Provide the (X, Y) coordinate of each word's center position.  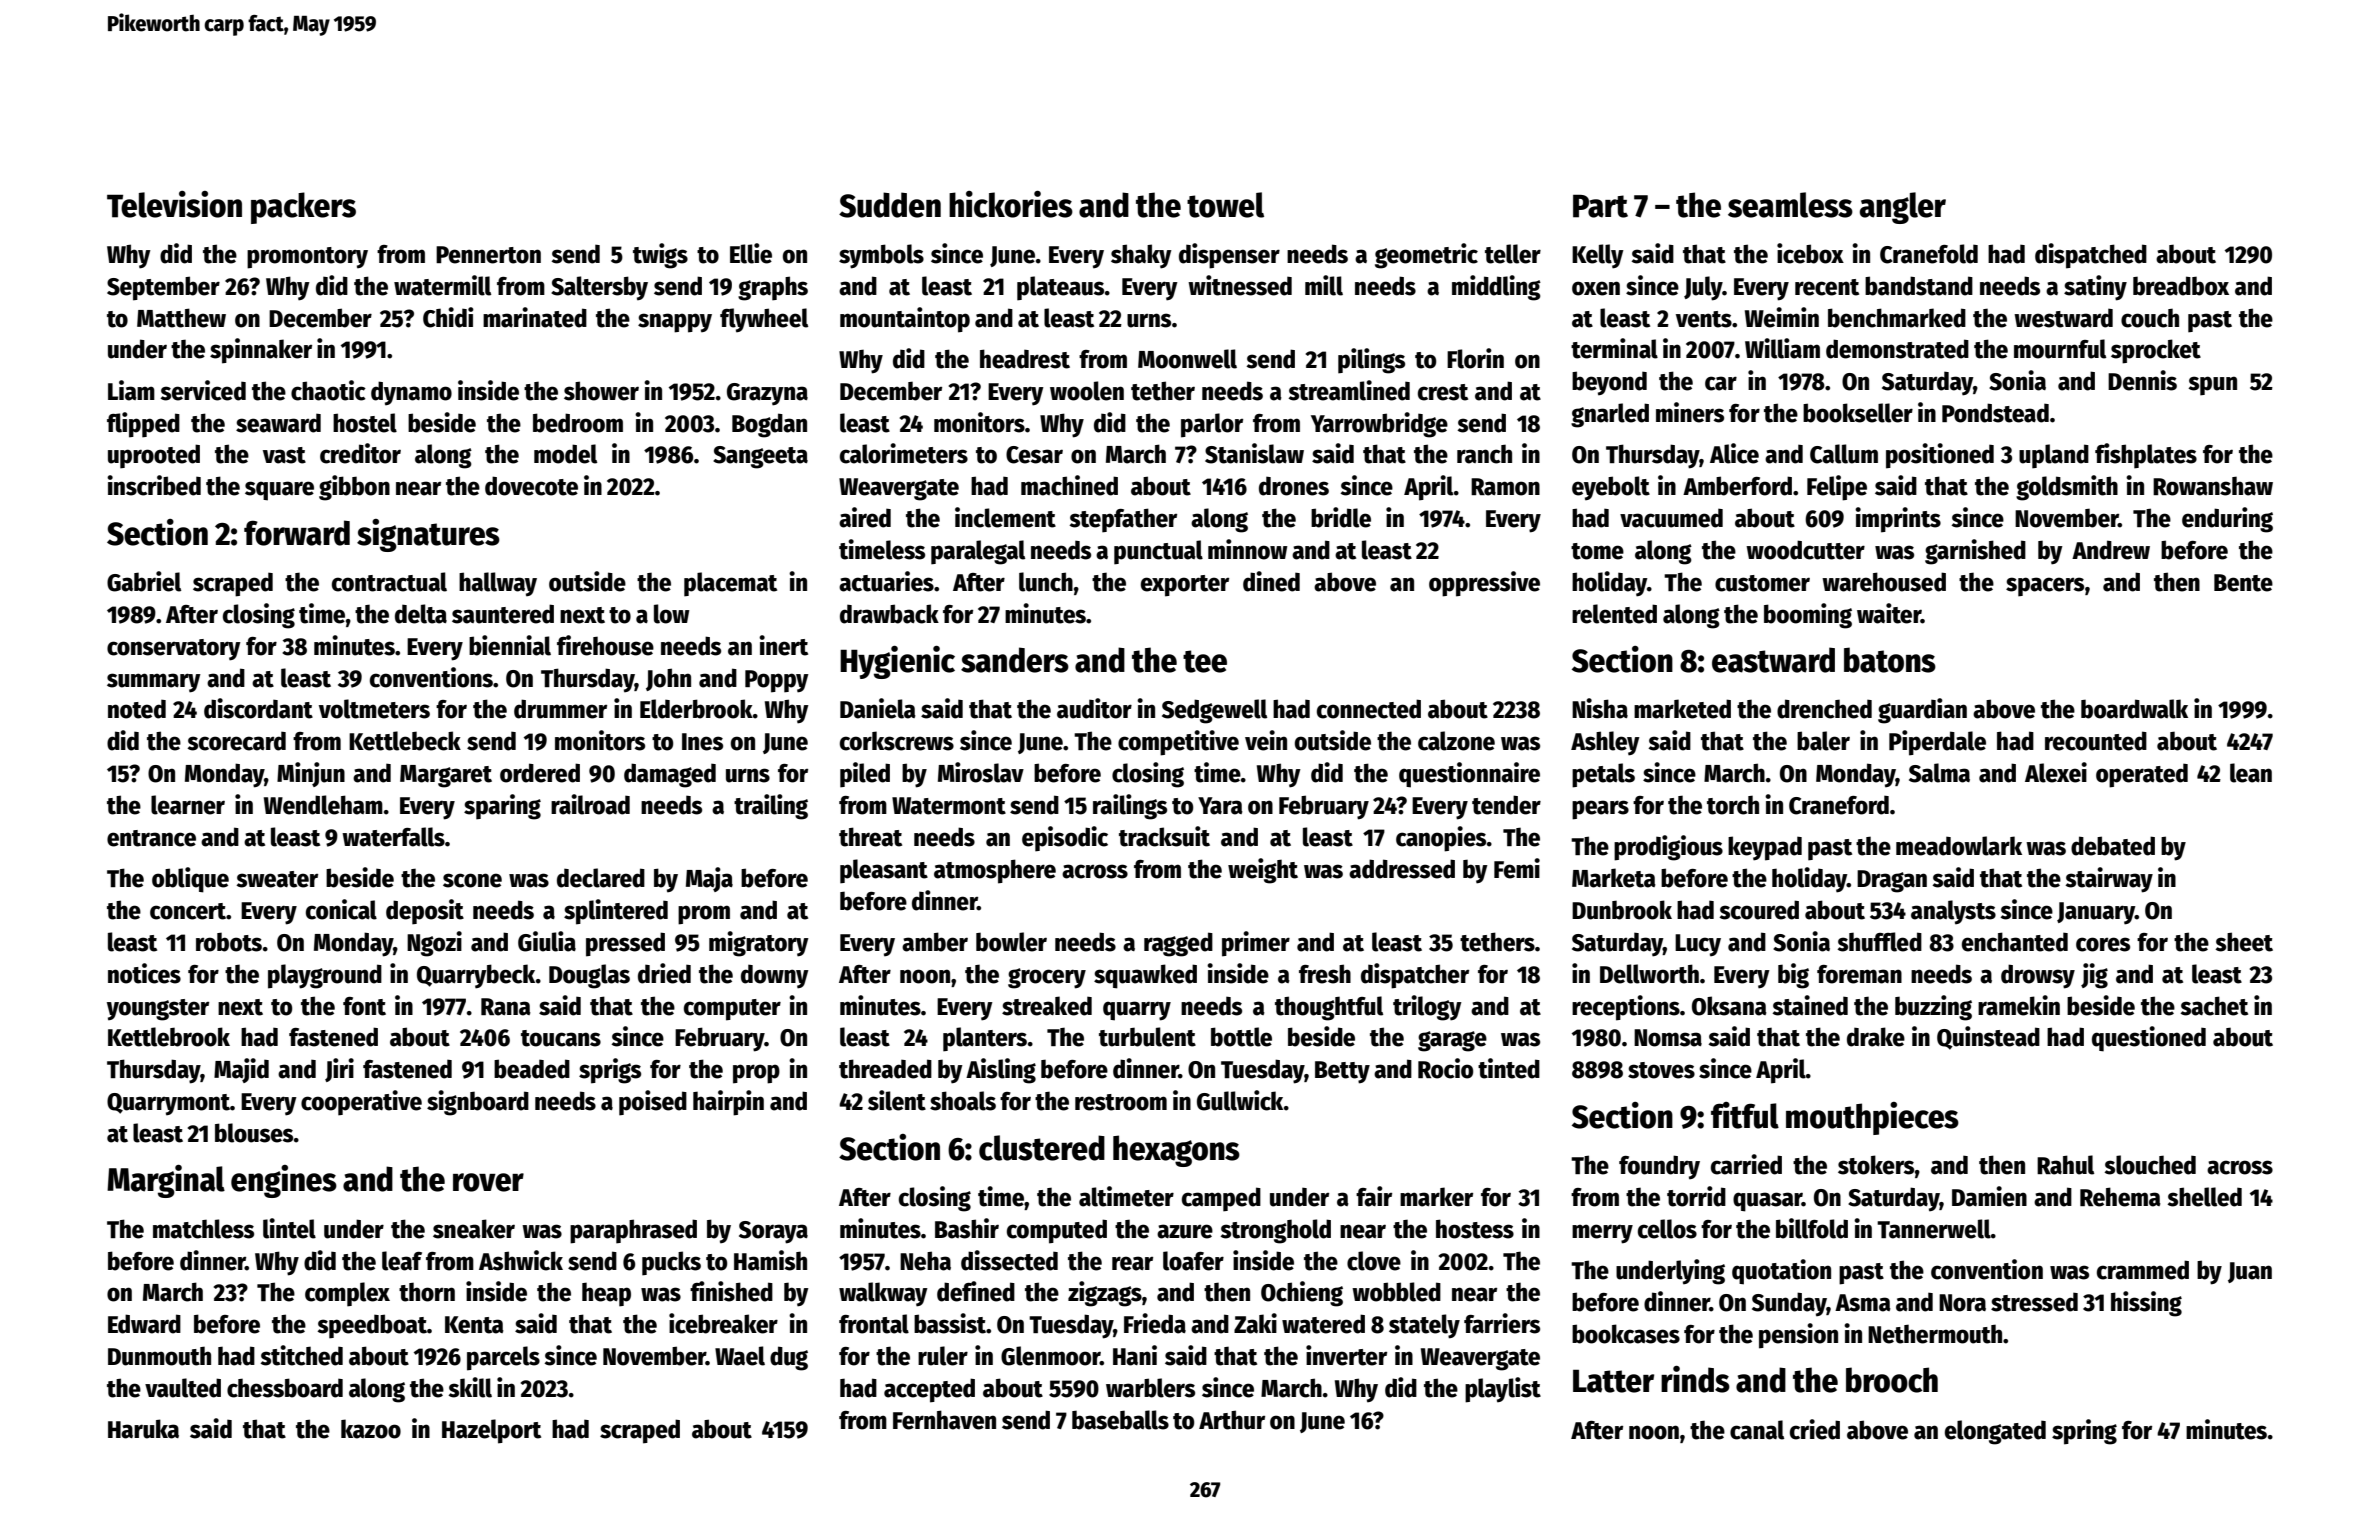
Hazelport (491, 1431)
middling (1496, 288)
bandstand (1919, 286)
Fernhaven (944, 1420)
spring (2084, 1432)
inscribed (154, 485)
